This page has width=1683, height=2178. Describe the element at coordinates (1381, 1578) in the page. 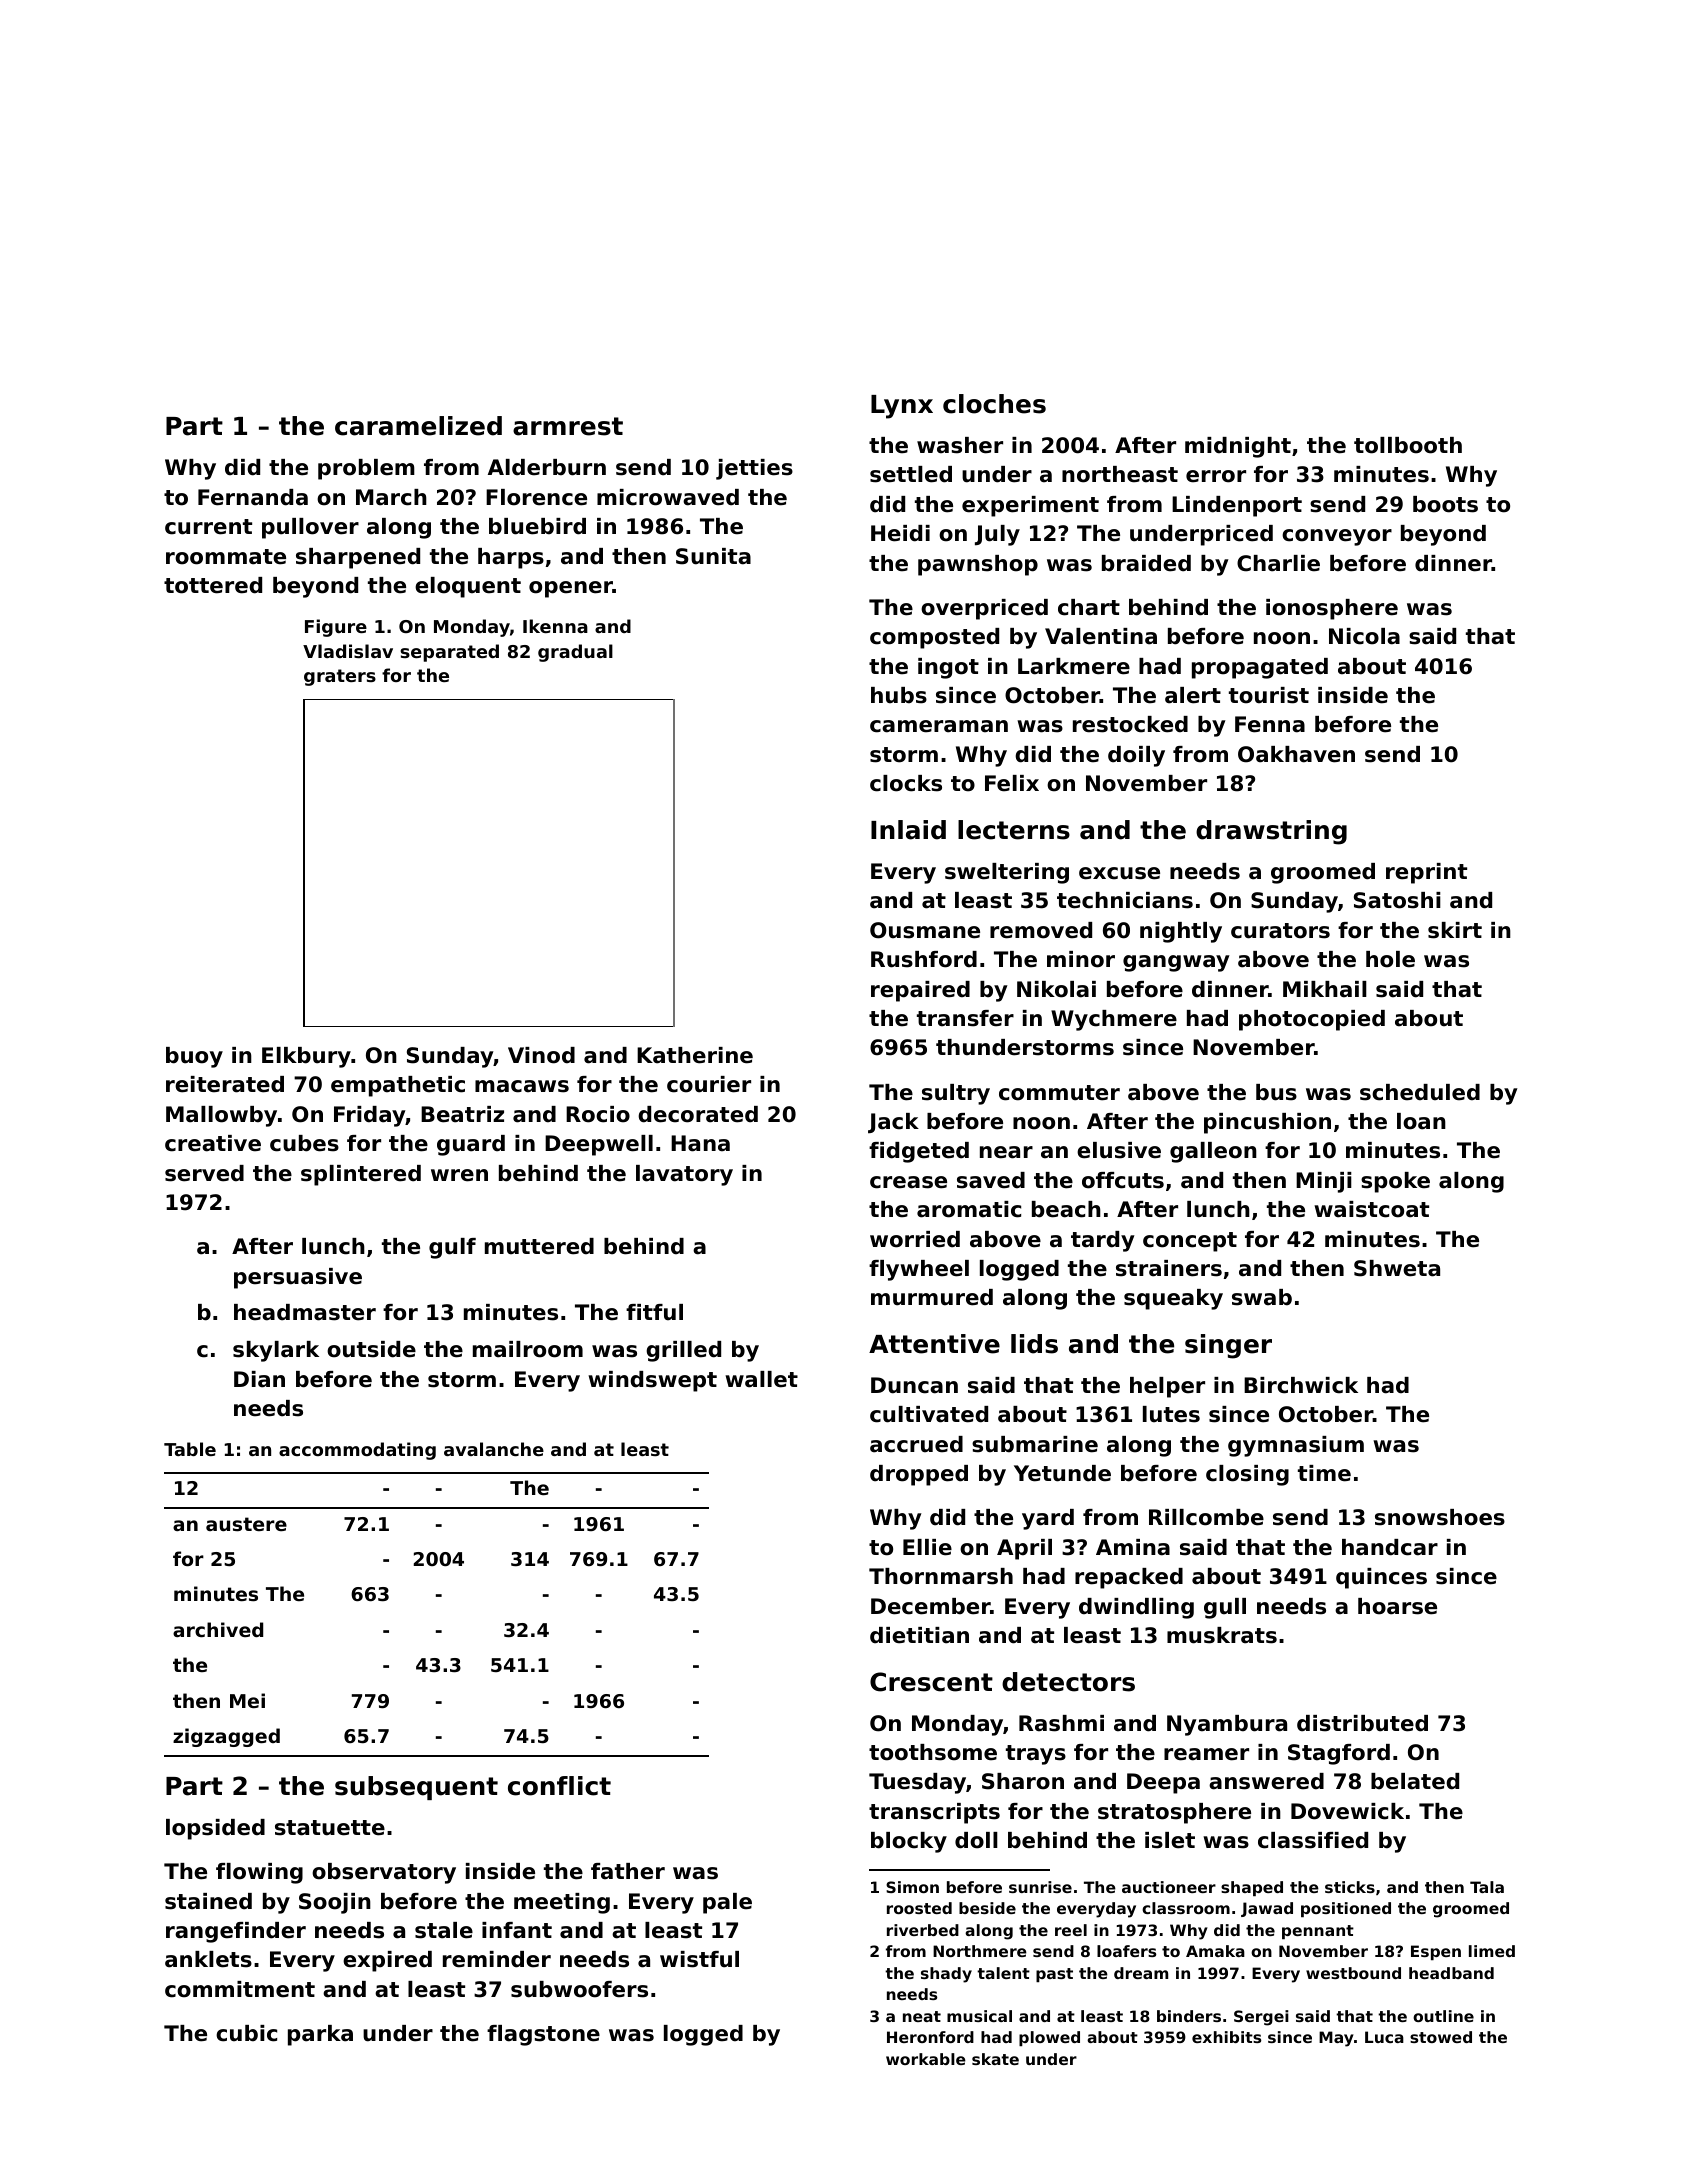

I see `quinces` at that location.
